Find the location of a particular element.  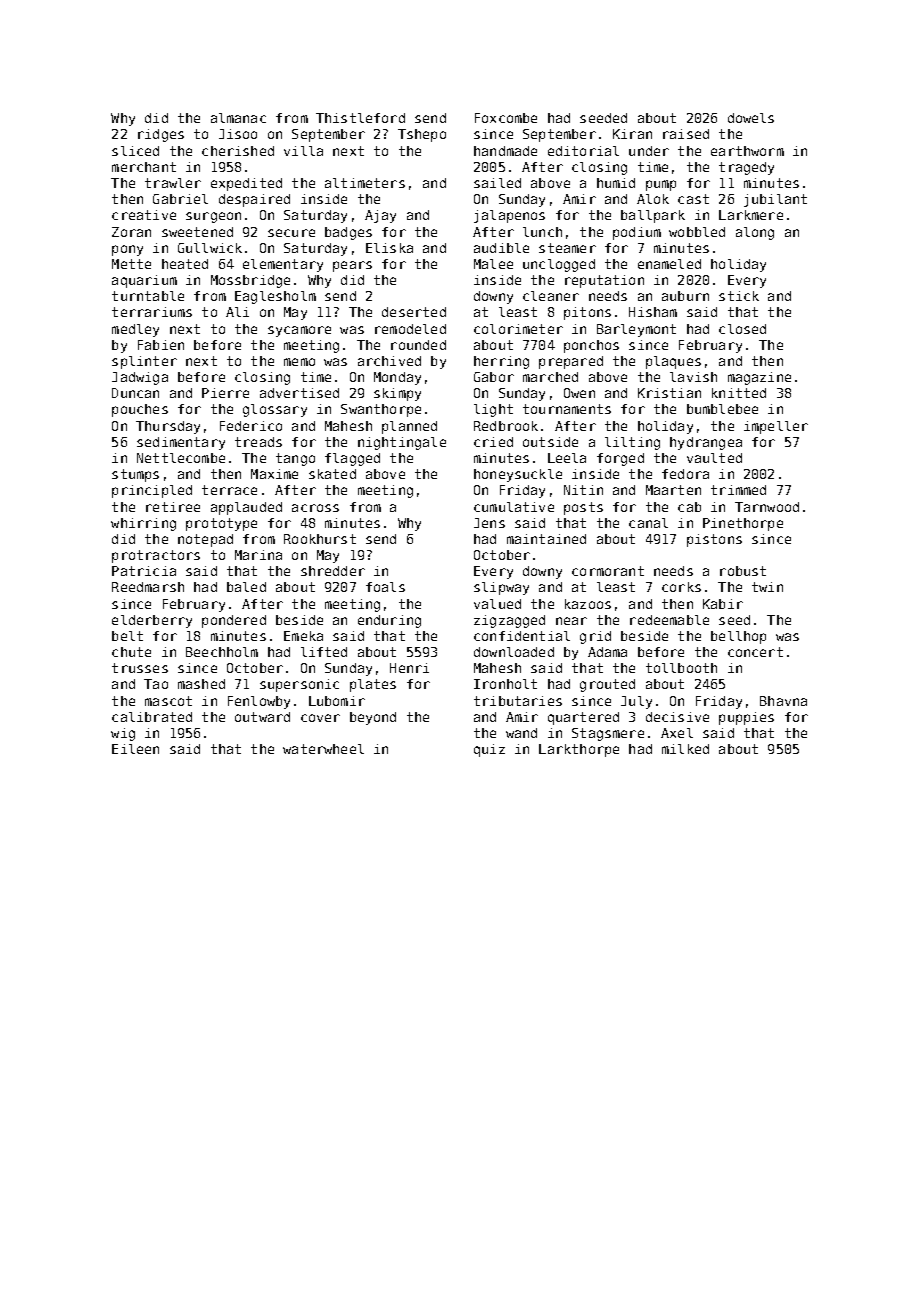

puppies is located at coordinates (746, 718).
